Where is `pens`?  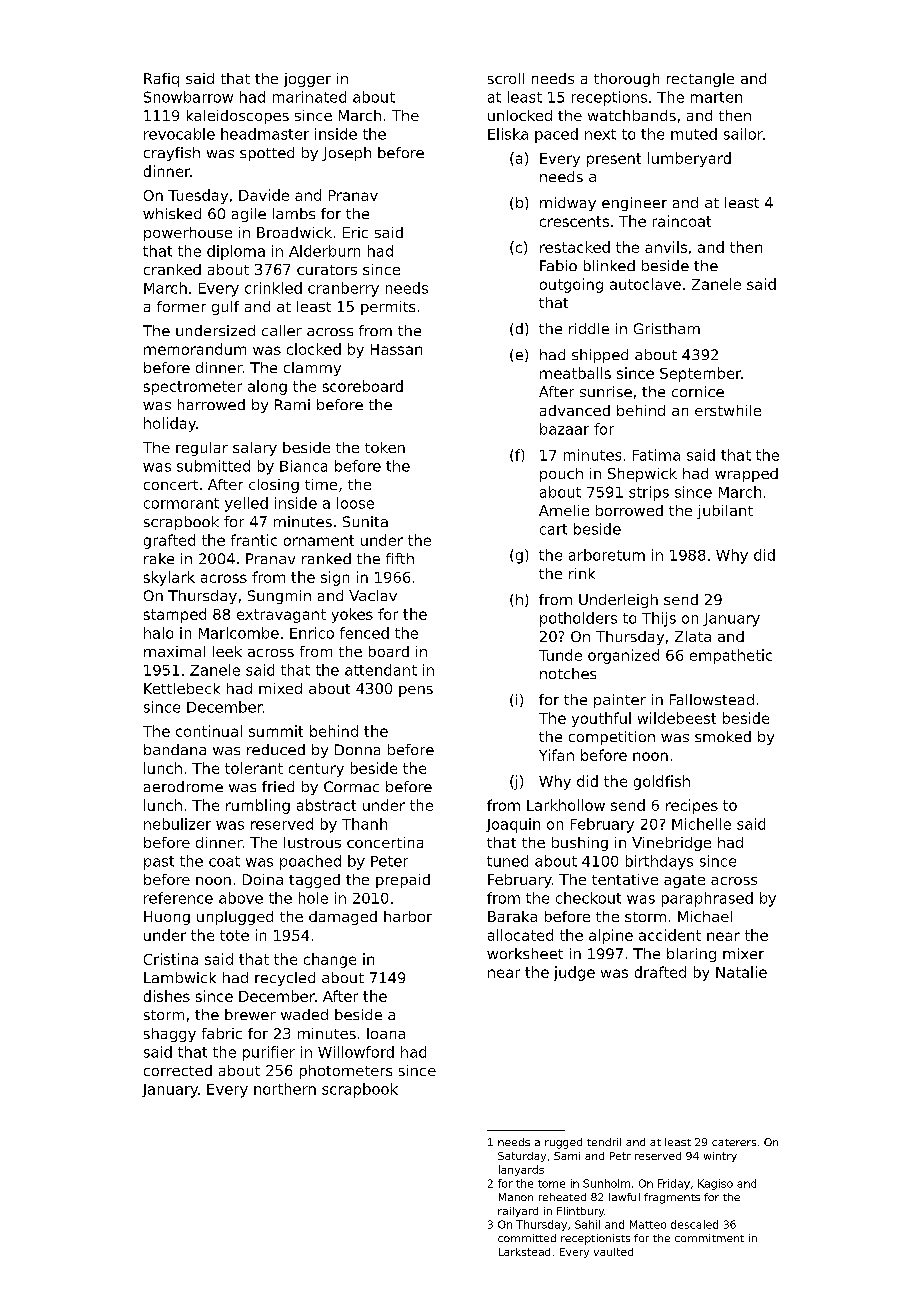
pens is located at coordinates (416, 691).
